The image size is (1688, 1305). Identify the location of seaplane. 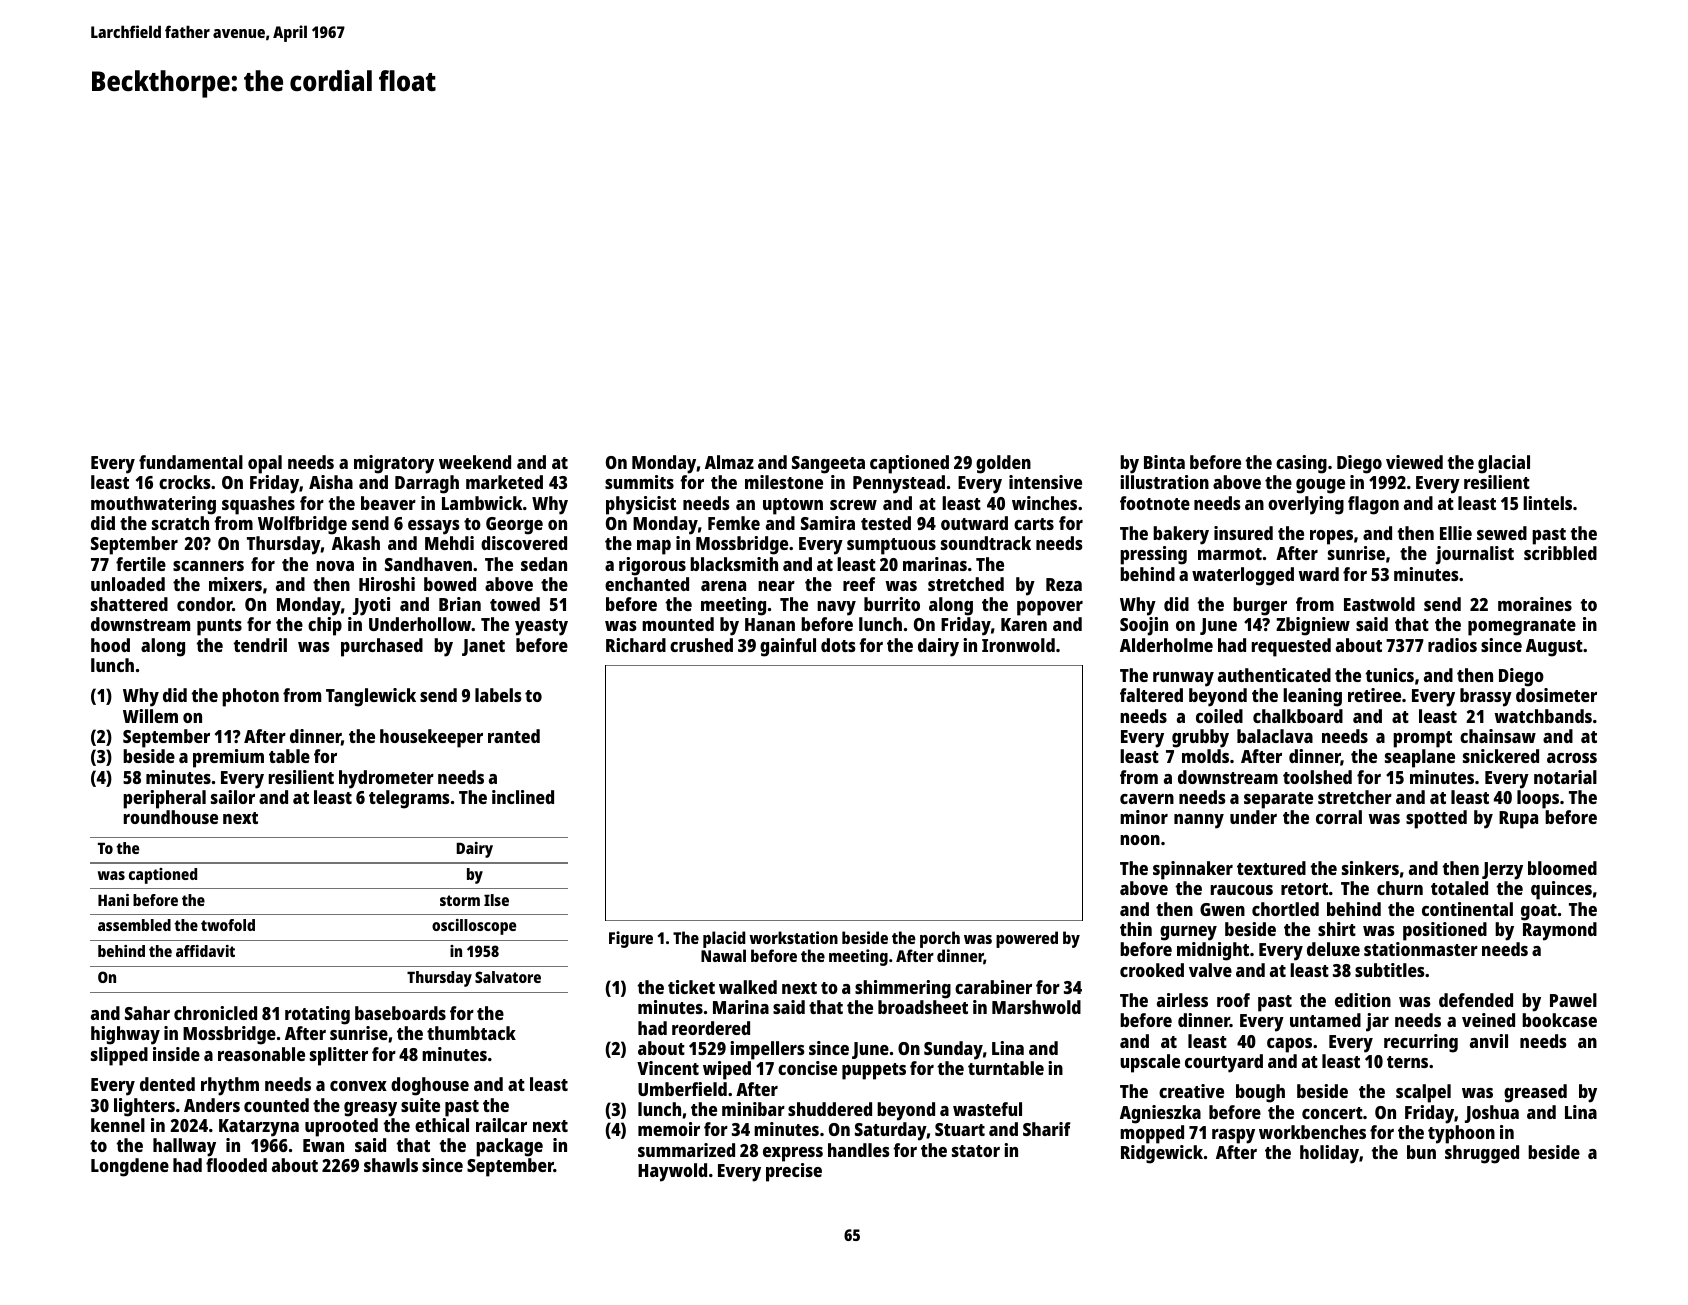
(1420, 758).
